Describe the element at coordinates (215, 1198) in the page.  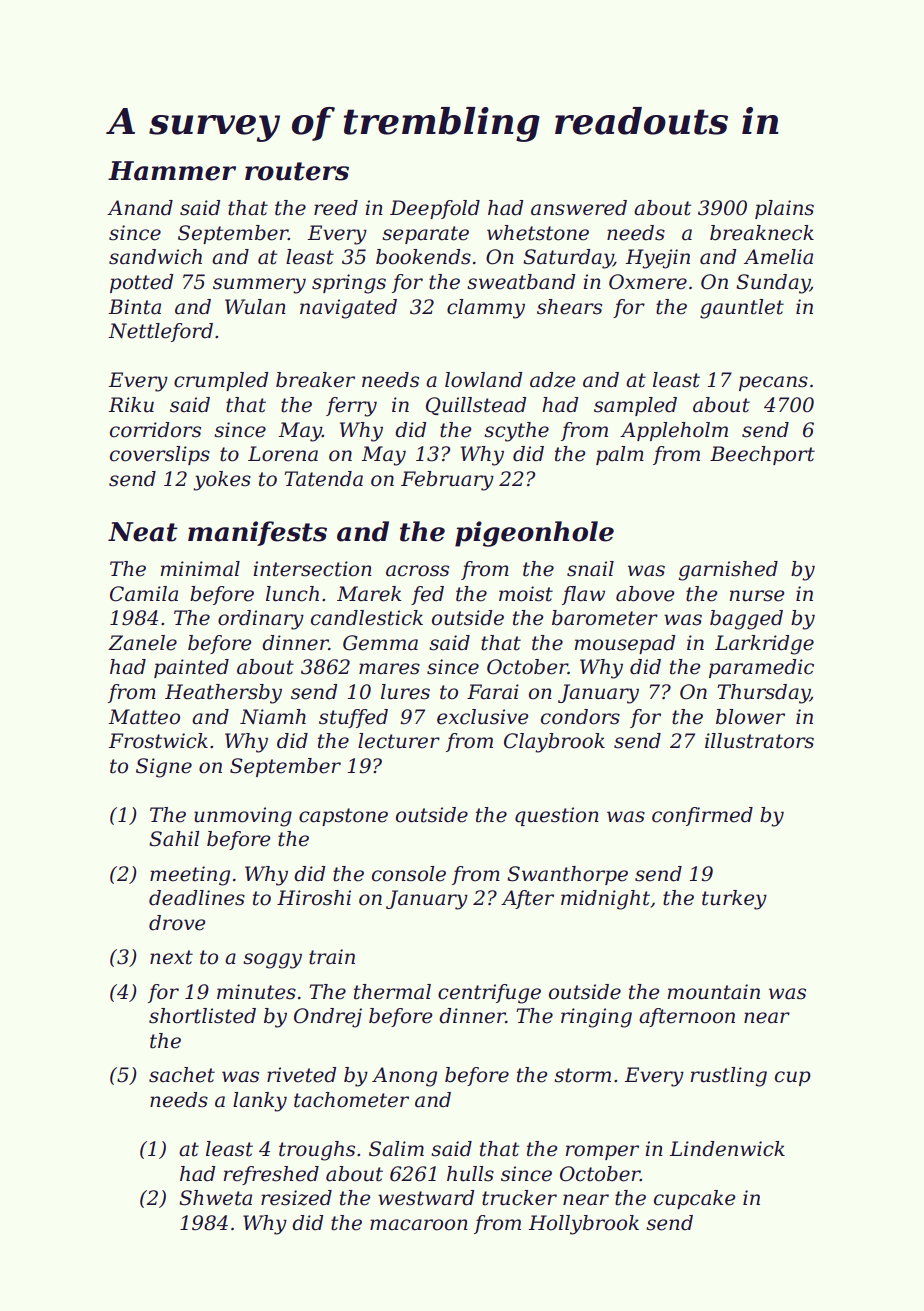
I see `Shweta` at that location.
